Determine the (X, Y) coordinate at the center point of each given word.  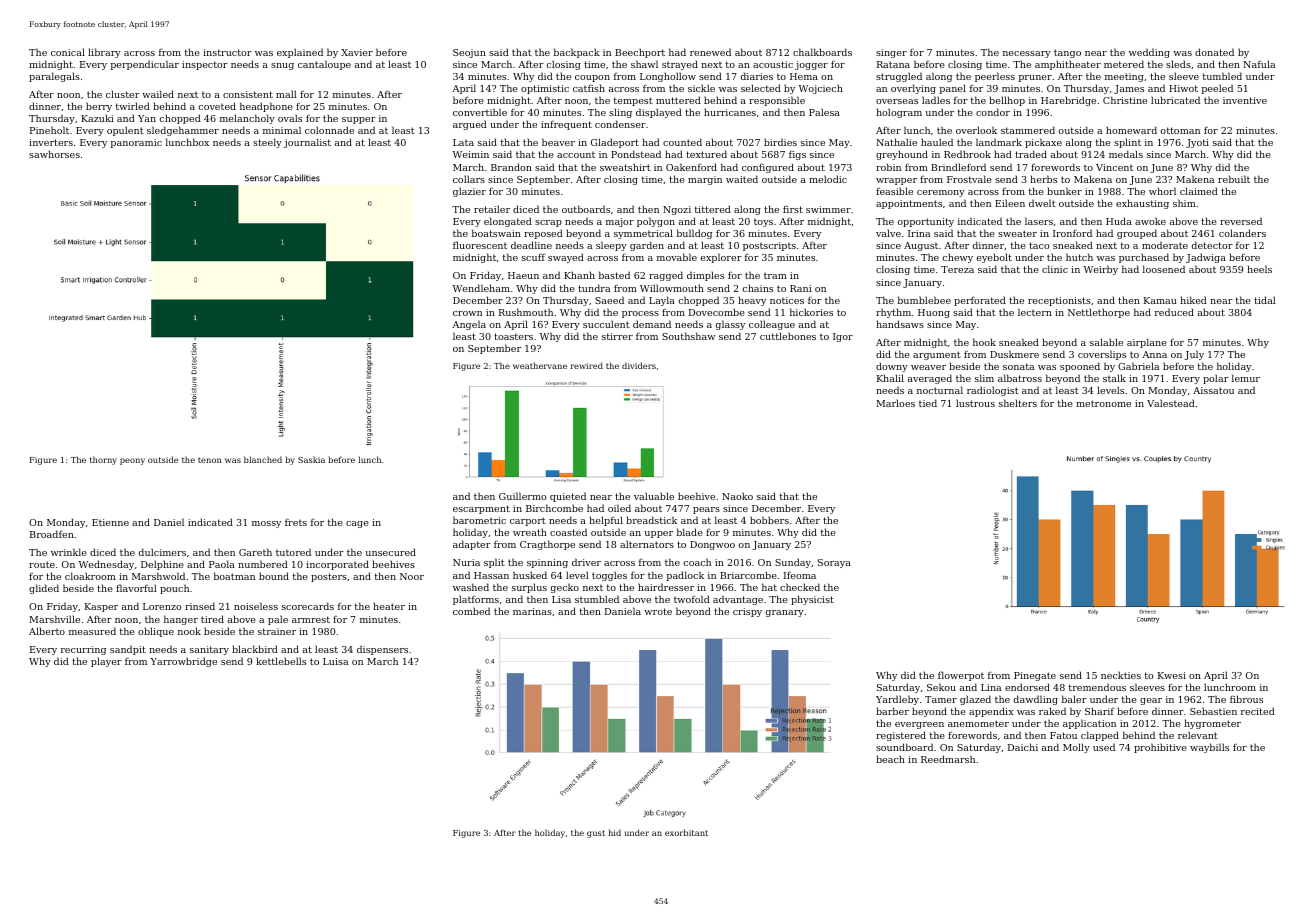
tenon (210, 460)
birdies (780, 142)
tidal (1265, 300)
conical (68, 52)
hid (614, 832)
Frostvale (969, 179)
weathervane (540, 365)
